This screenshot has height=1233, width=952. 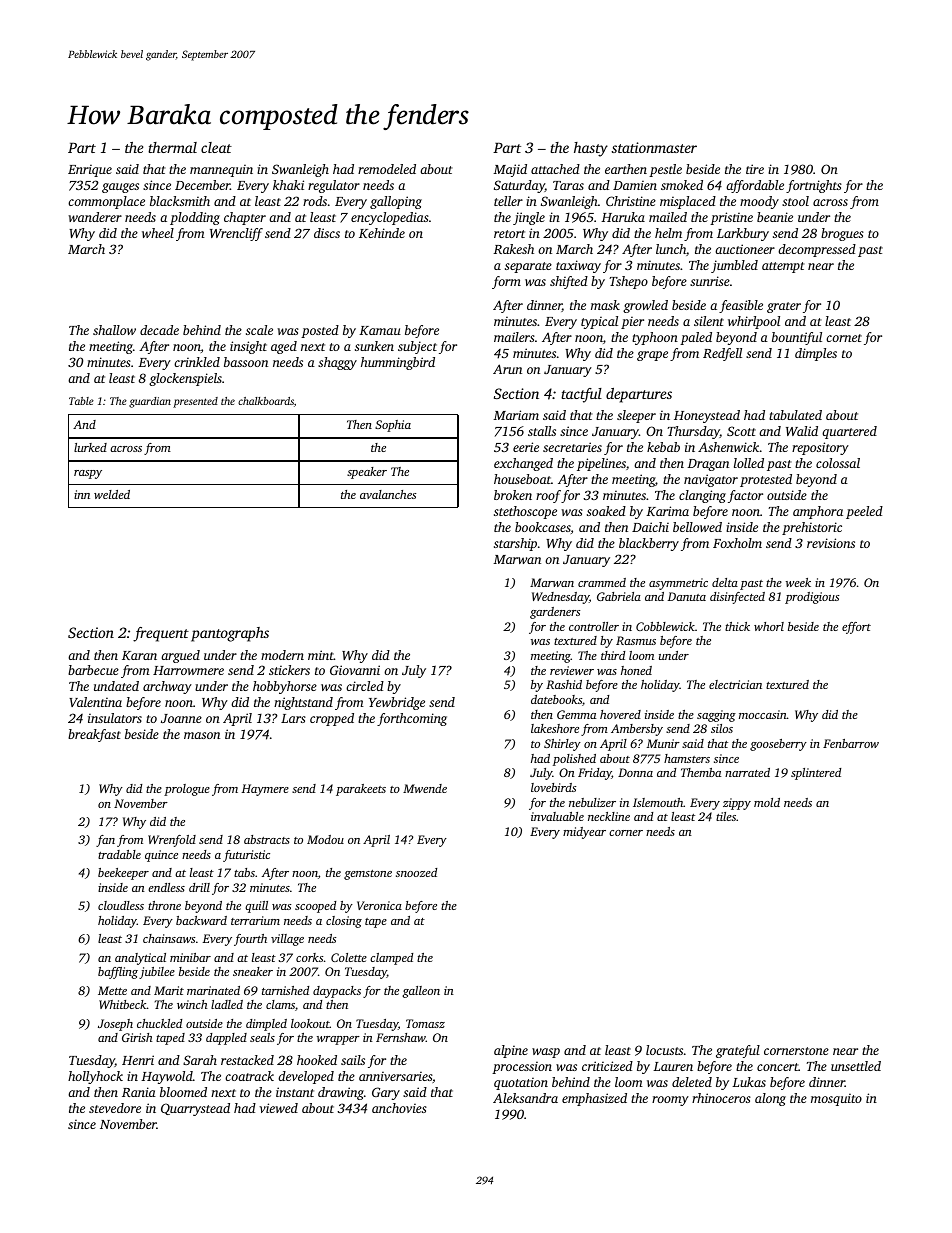 I want to click on Themba, so click(x=701, y=772).
